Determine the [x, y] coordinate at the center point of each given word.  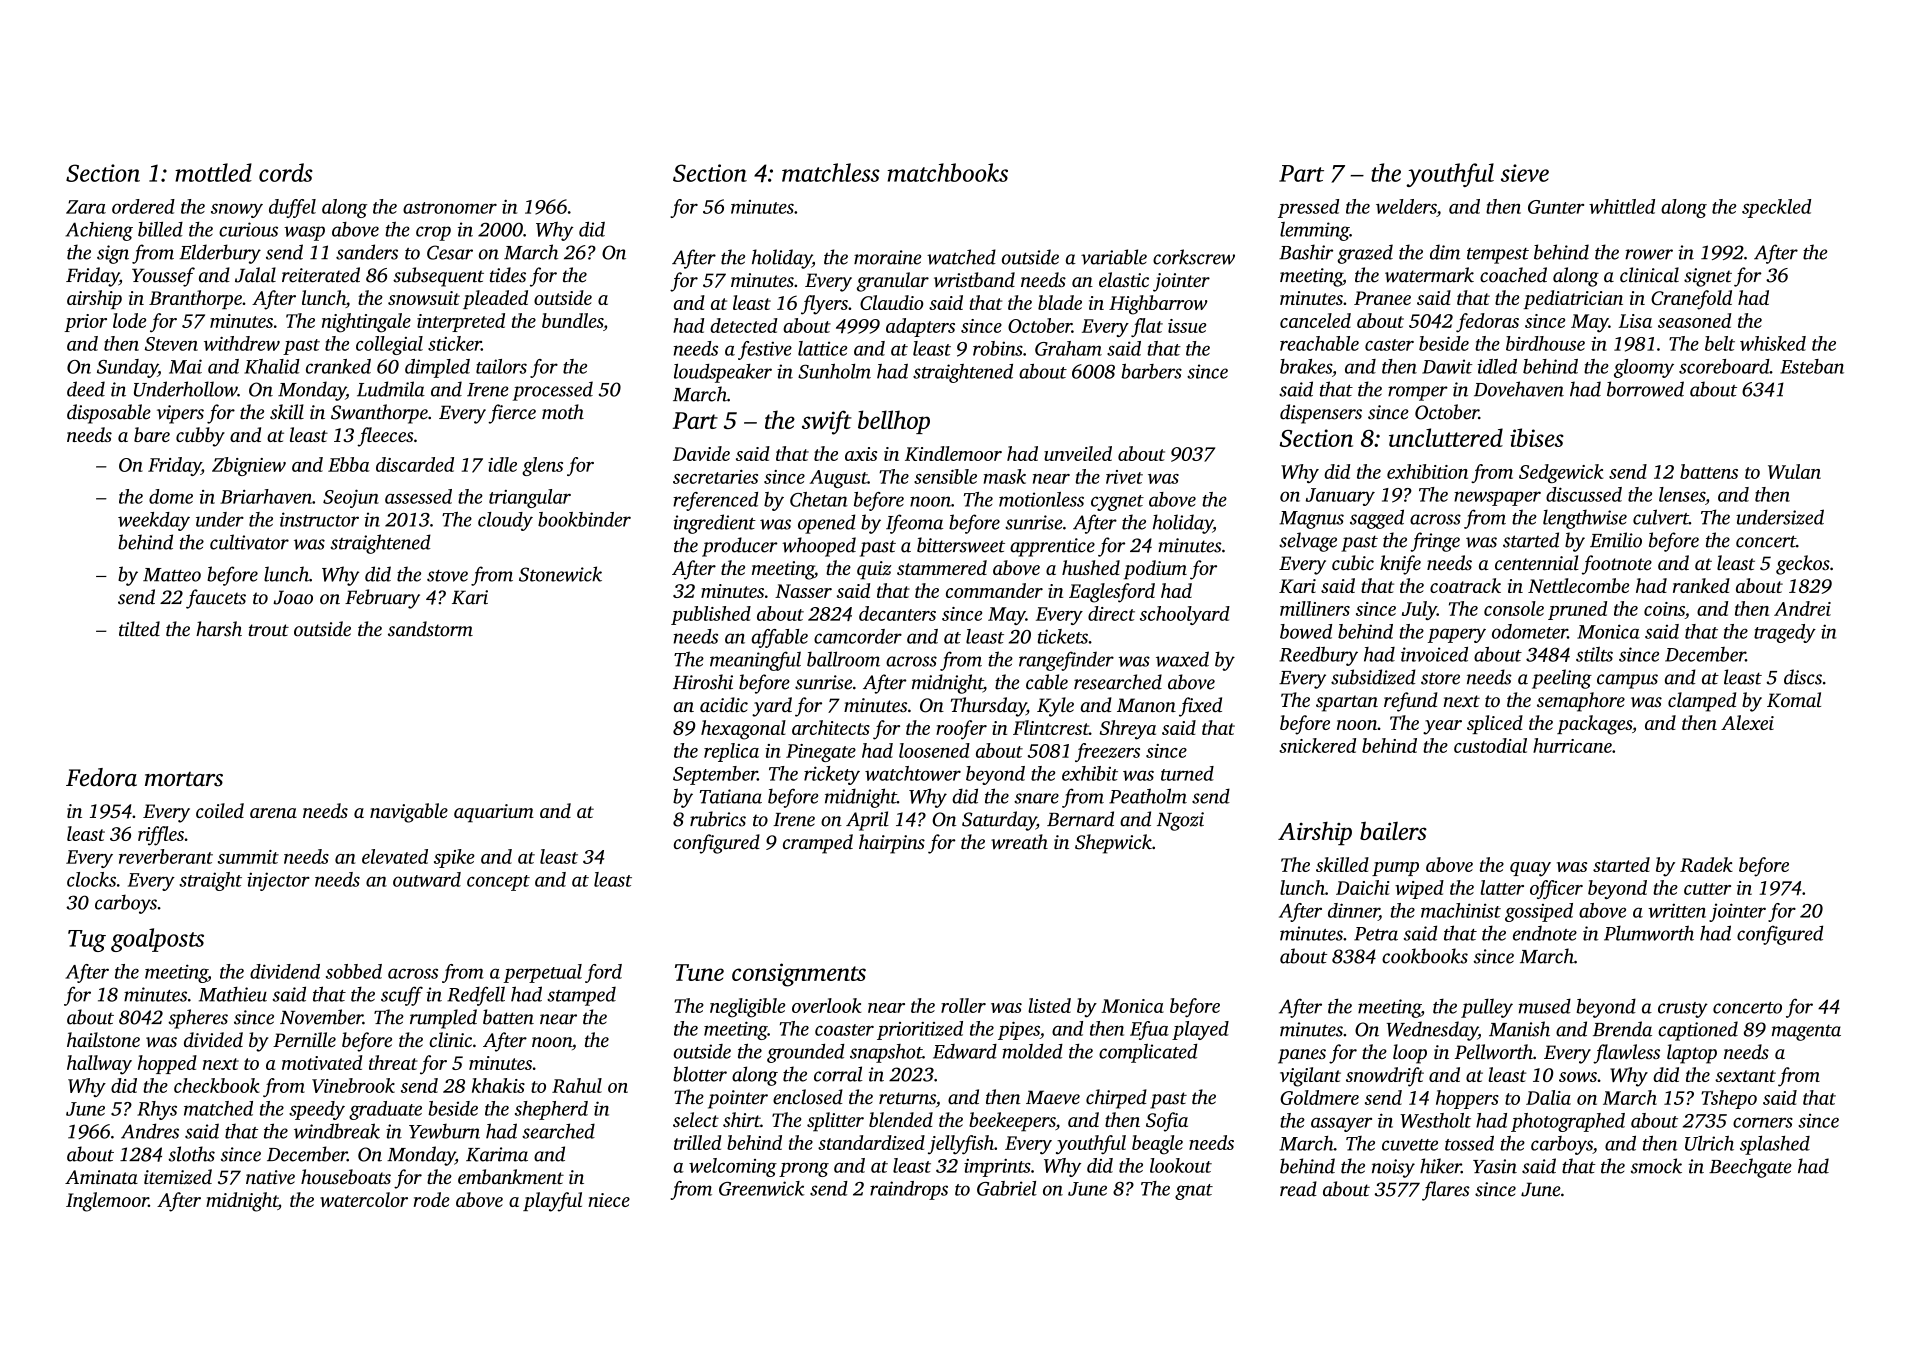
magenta [1806, 1032]
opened [826, 524]
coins [1664, 609]
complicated [1148, 1053]
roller [963, 1005]
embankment [511, 1176]
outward [427, 879]
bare [152, 434]
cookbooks [1425, 956]
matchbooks [947, 172]
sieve [1525, 173]
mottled [213, 172]
